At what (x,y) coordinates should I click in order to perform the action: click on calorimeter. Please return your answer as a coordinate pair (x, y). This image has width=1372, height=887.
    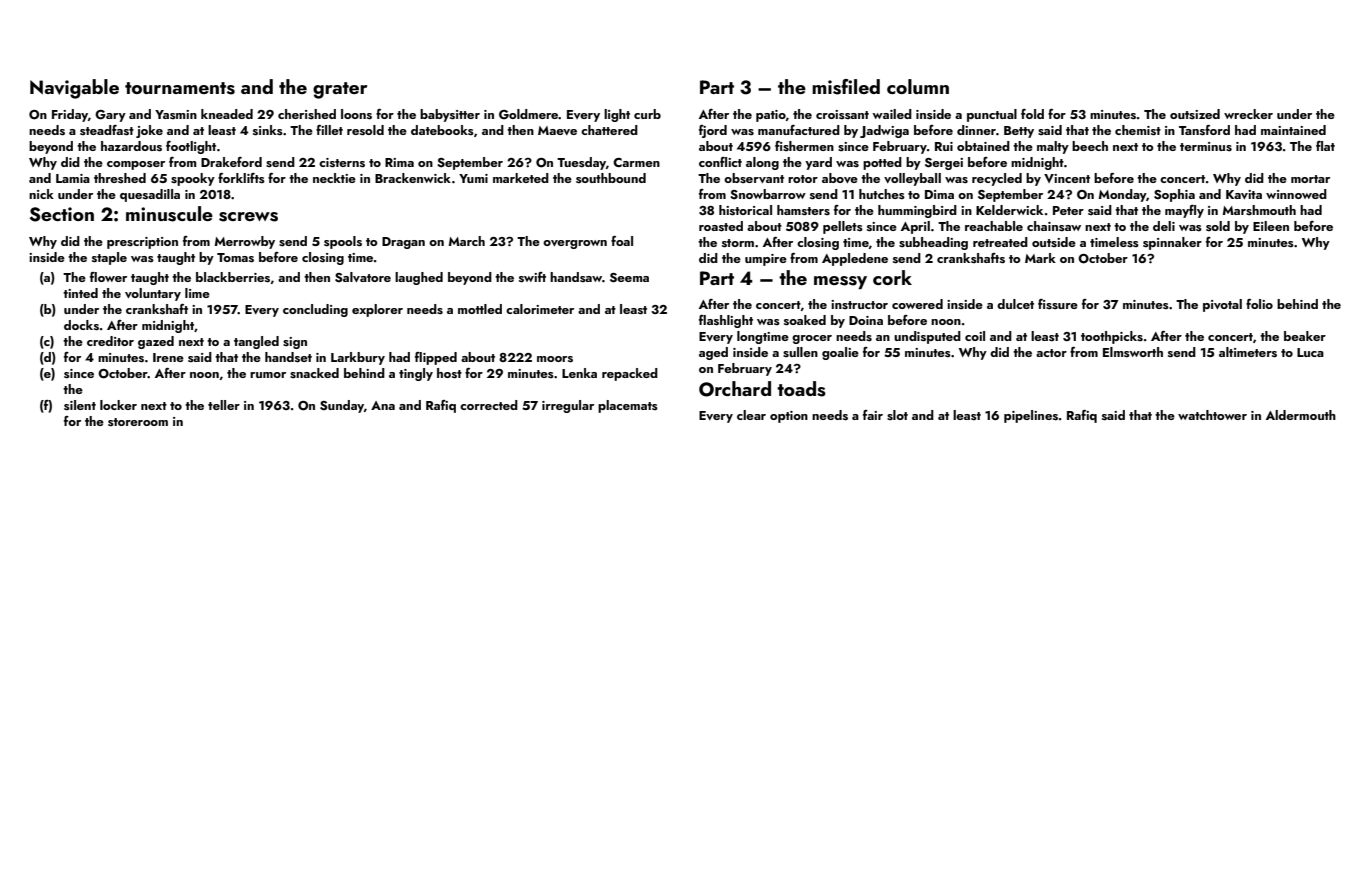
    Looking at the image, I should click on (540, 309).
